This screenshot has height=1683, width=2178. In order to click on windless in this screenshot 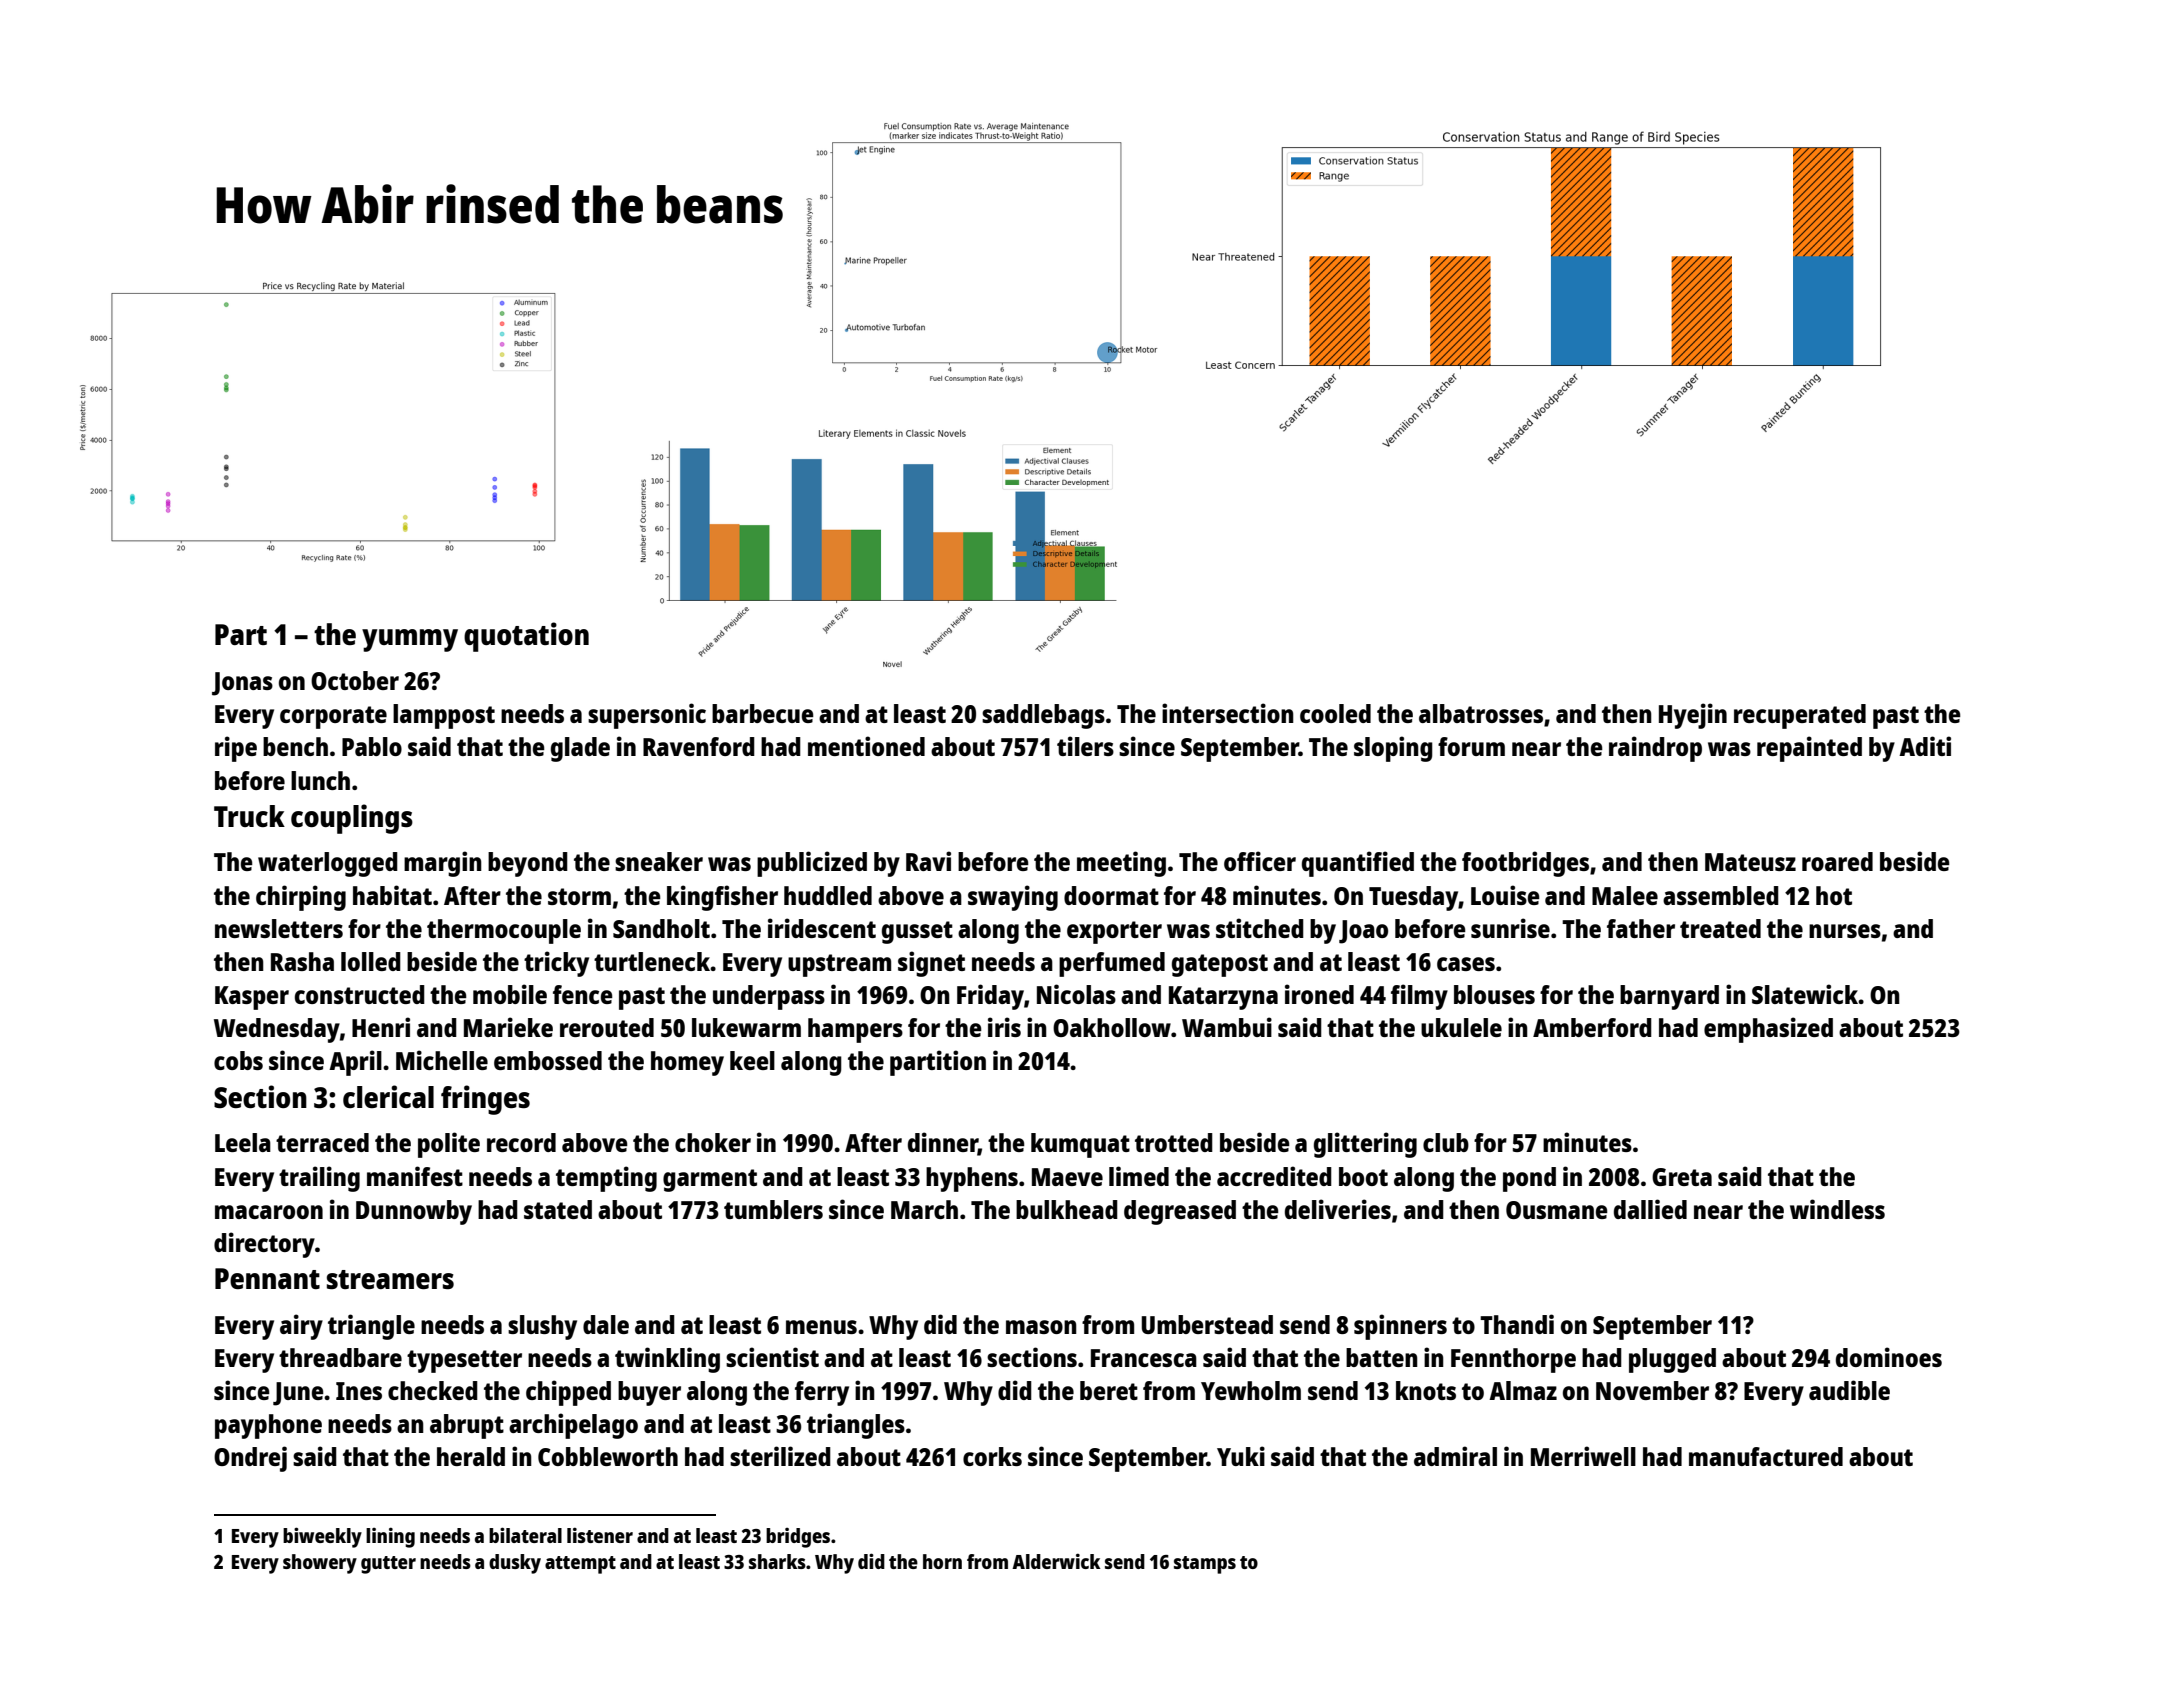, I will do `click(1837, 1209)`.
